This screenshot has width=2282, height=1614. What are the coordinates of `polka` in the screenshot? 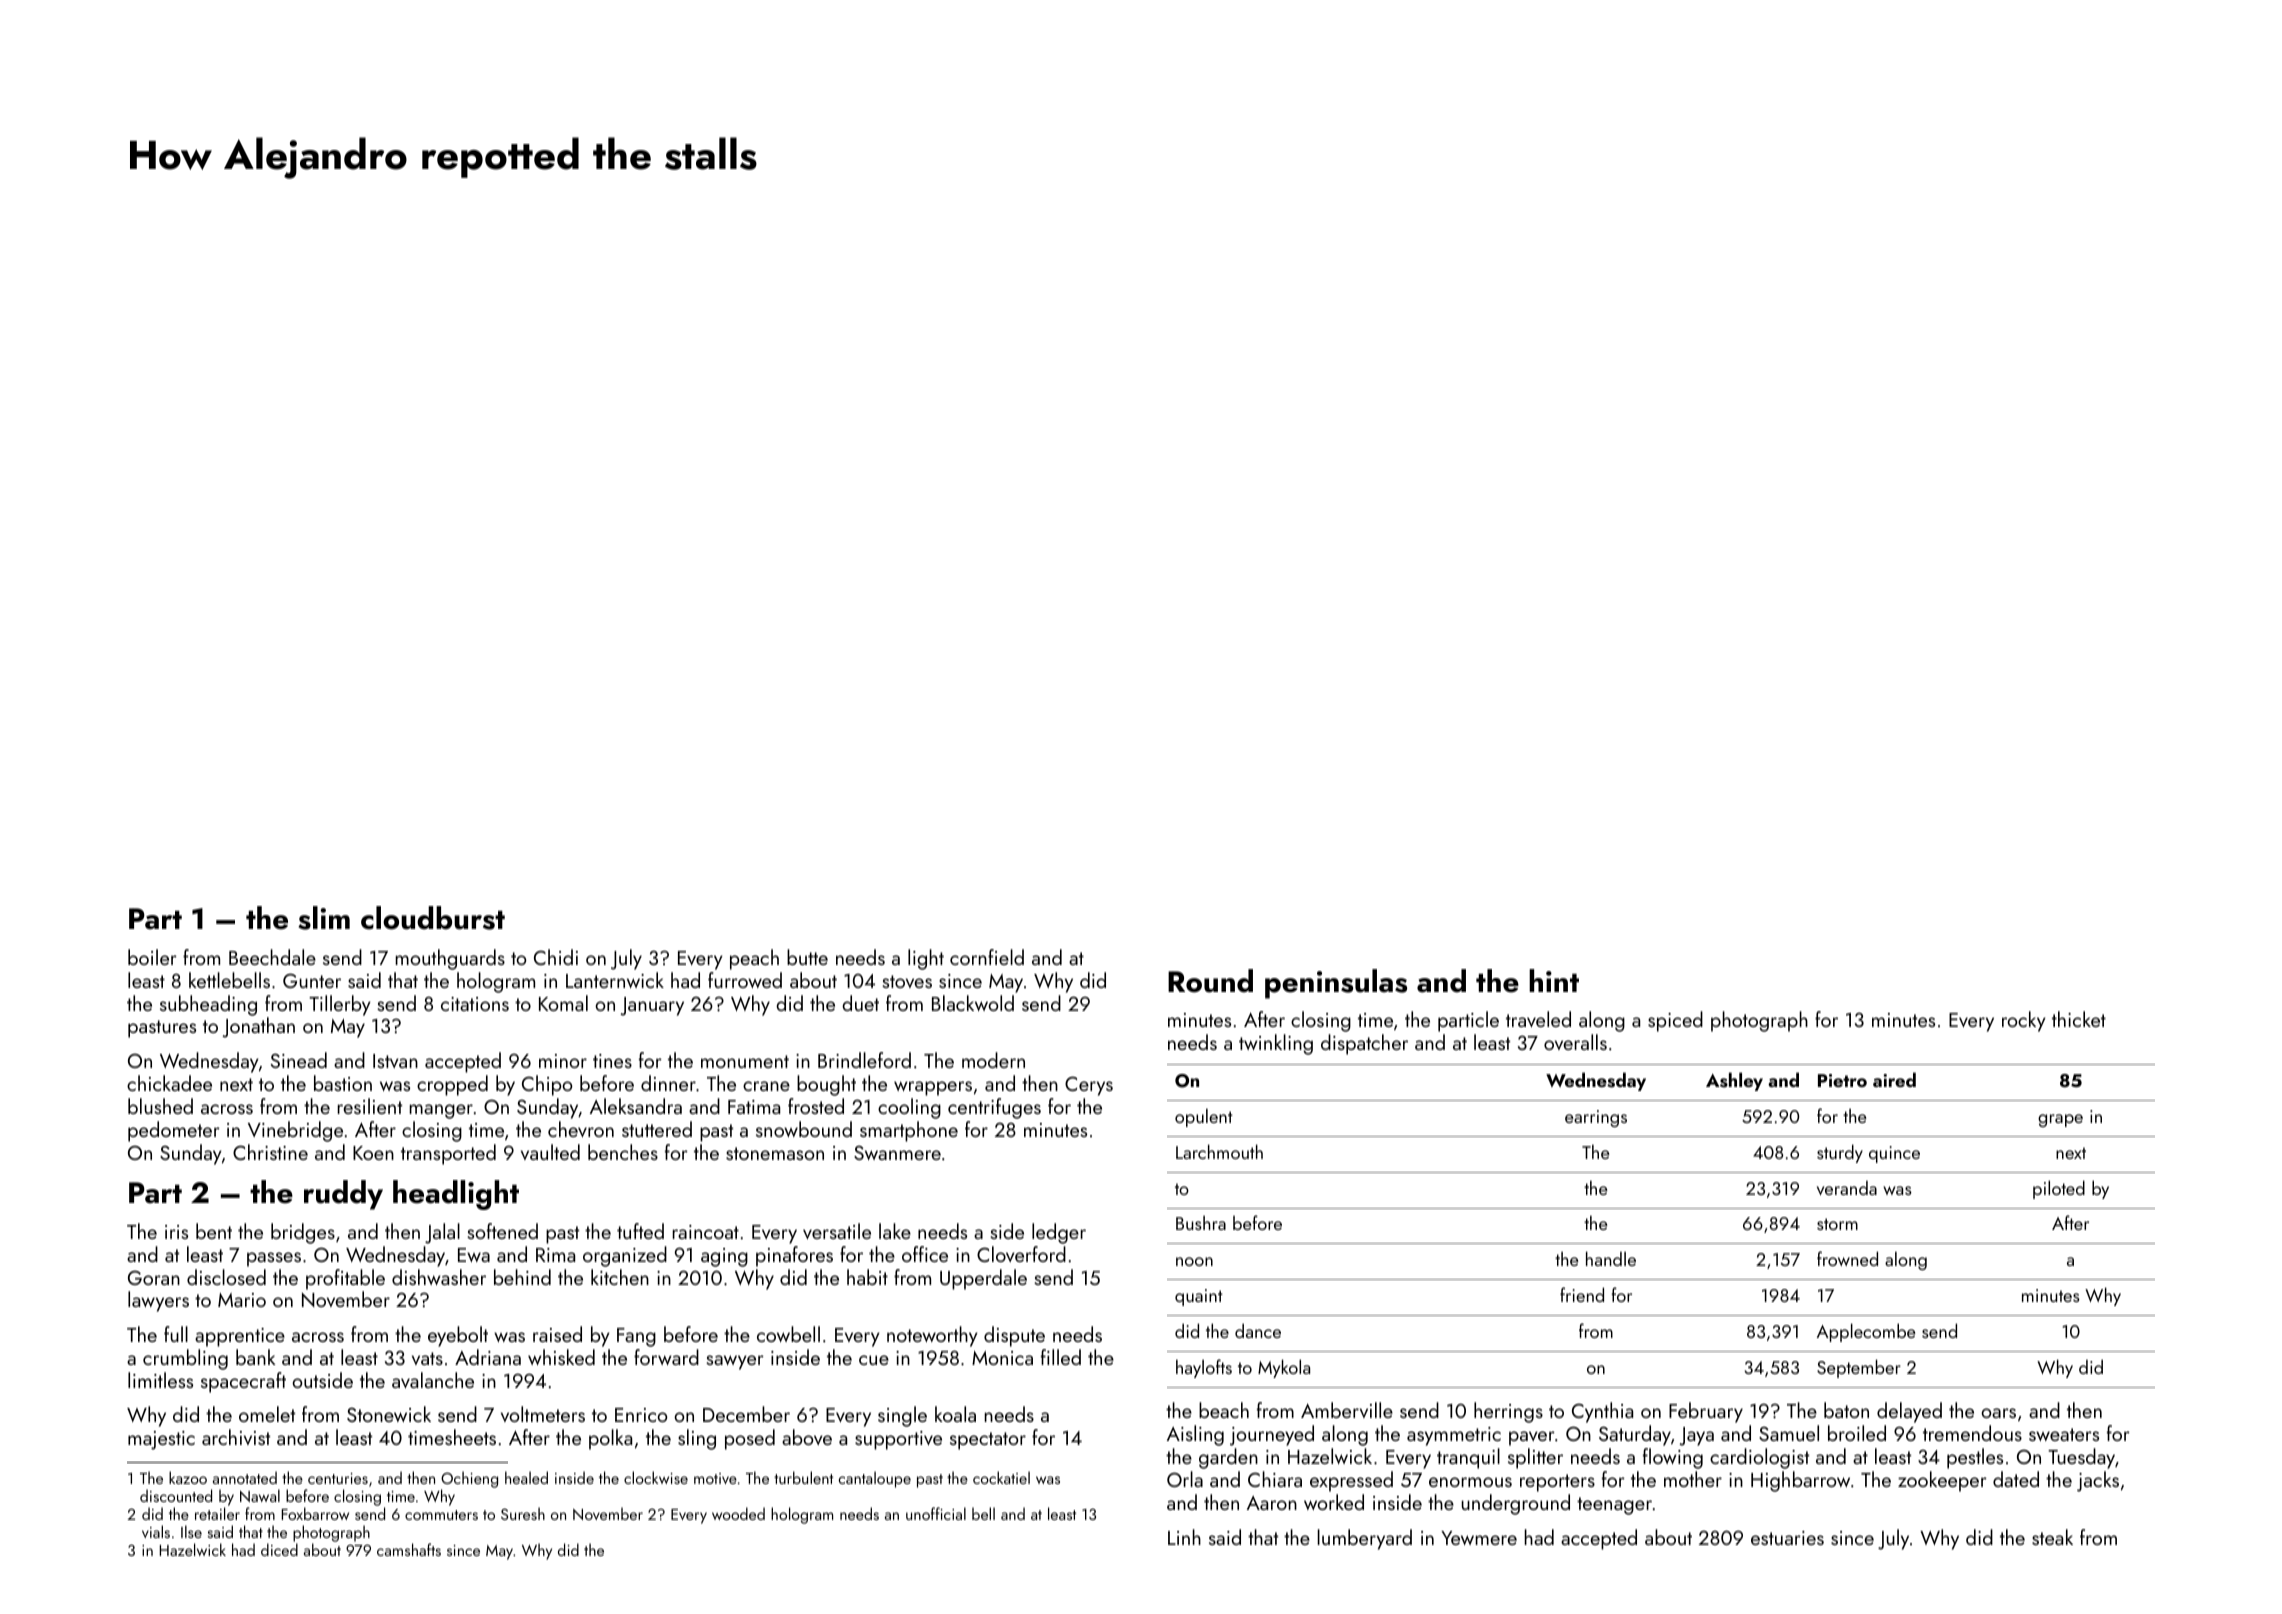 It's located at (610, 1439).
